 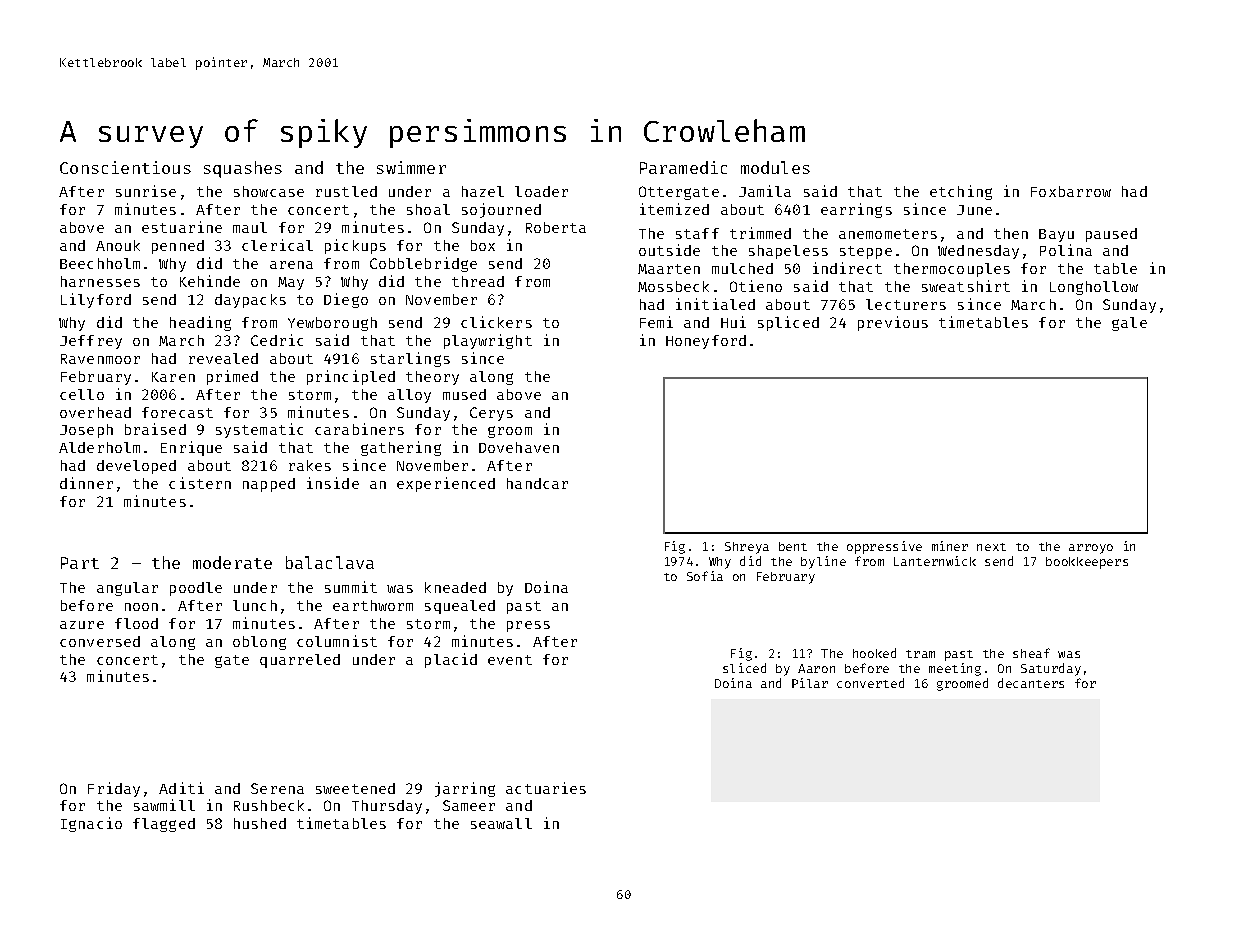 What do you see at coordinates (1051, 669) in the screenshot?
I see `Saturday` at bounding box center [1051, 669].
